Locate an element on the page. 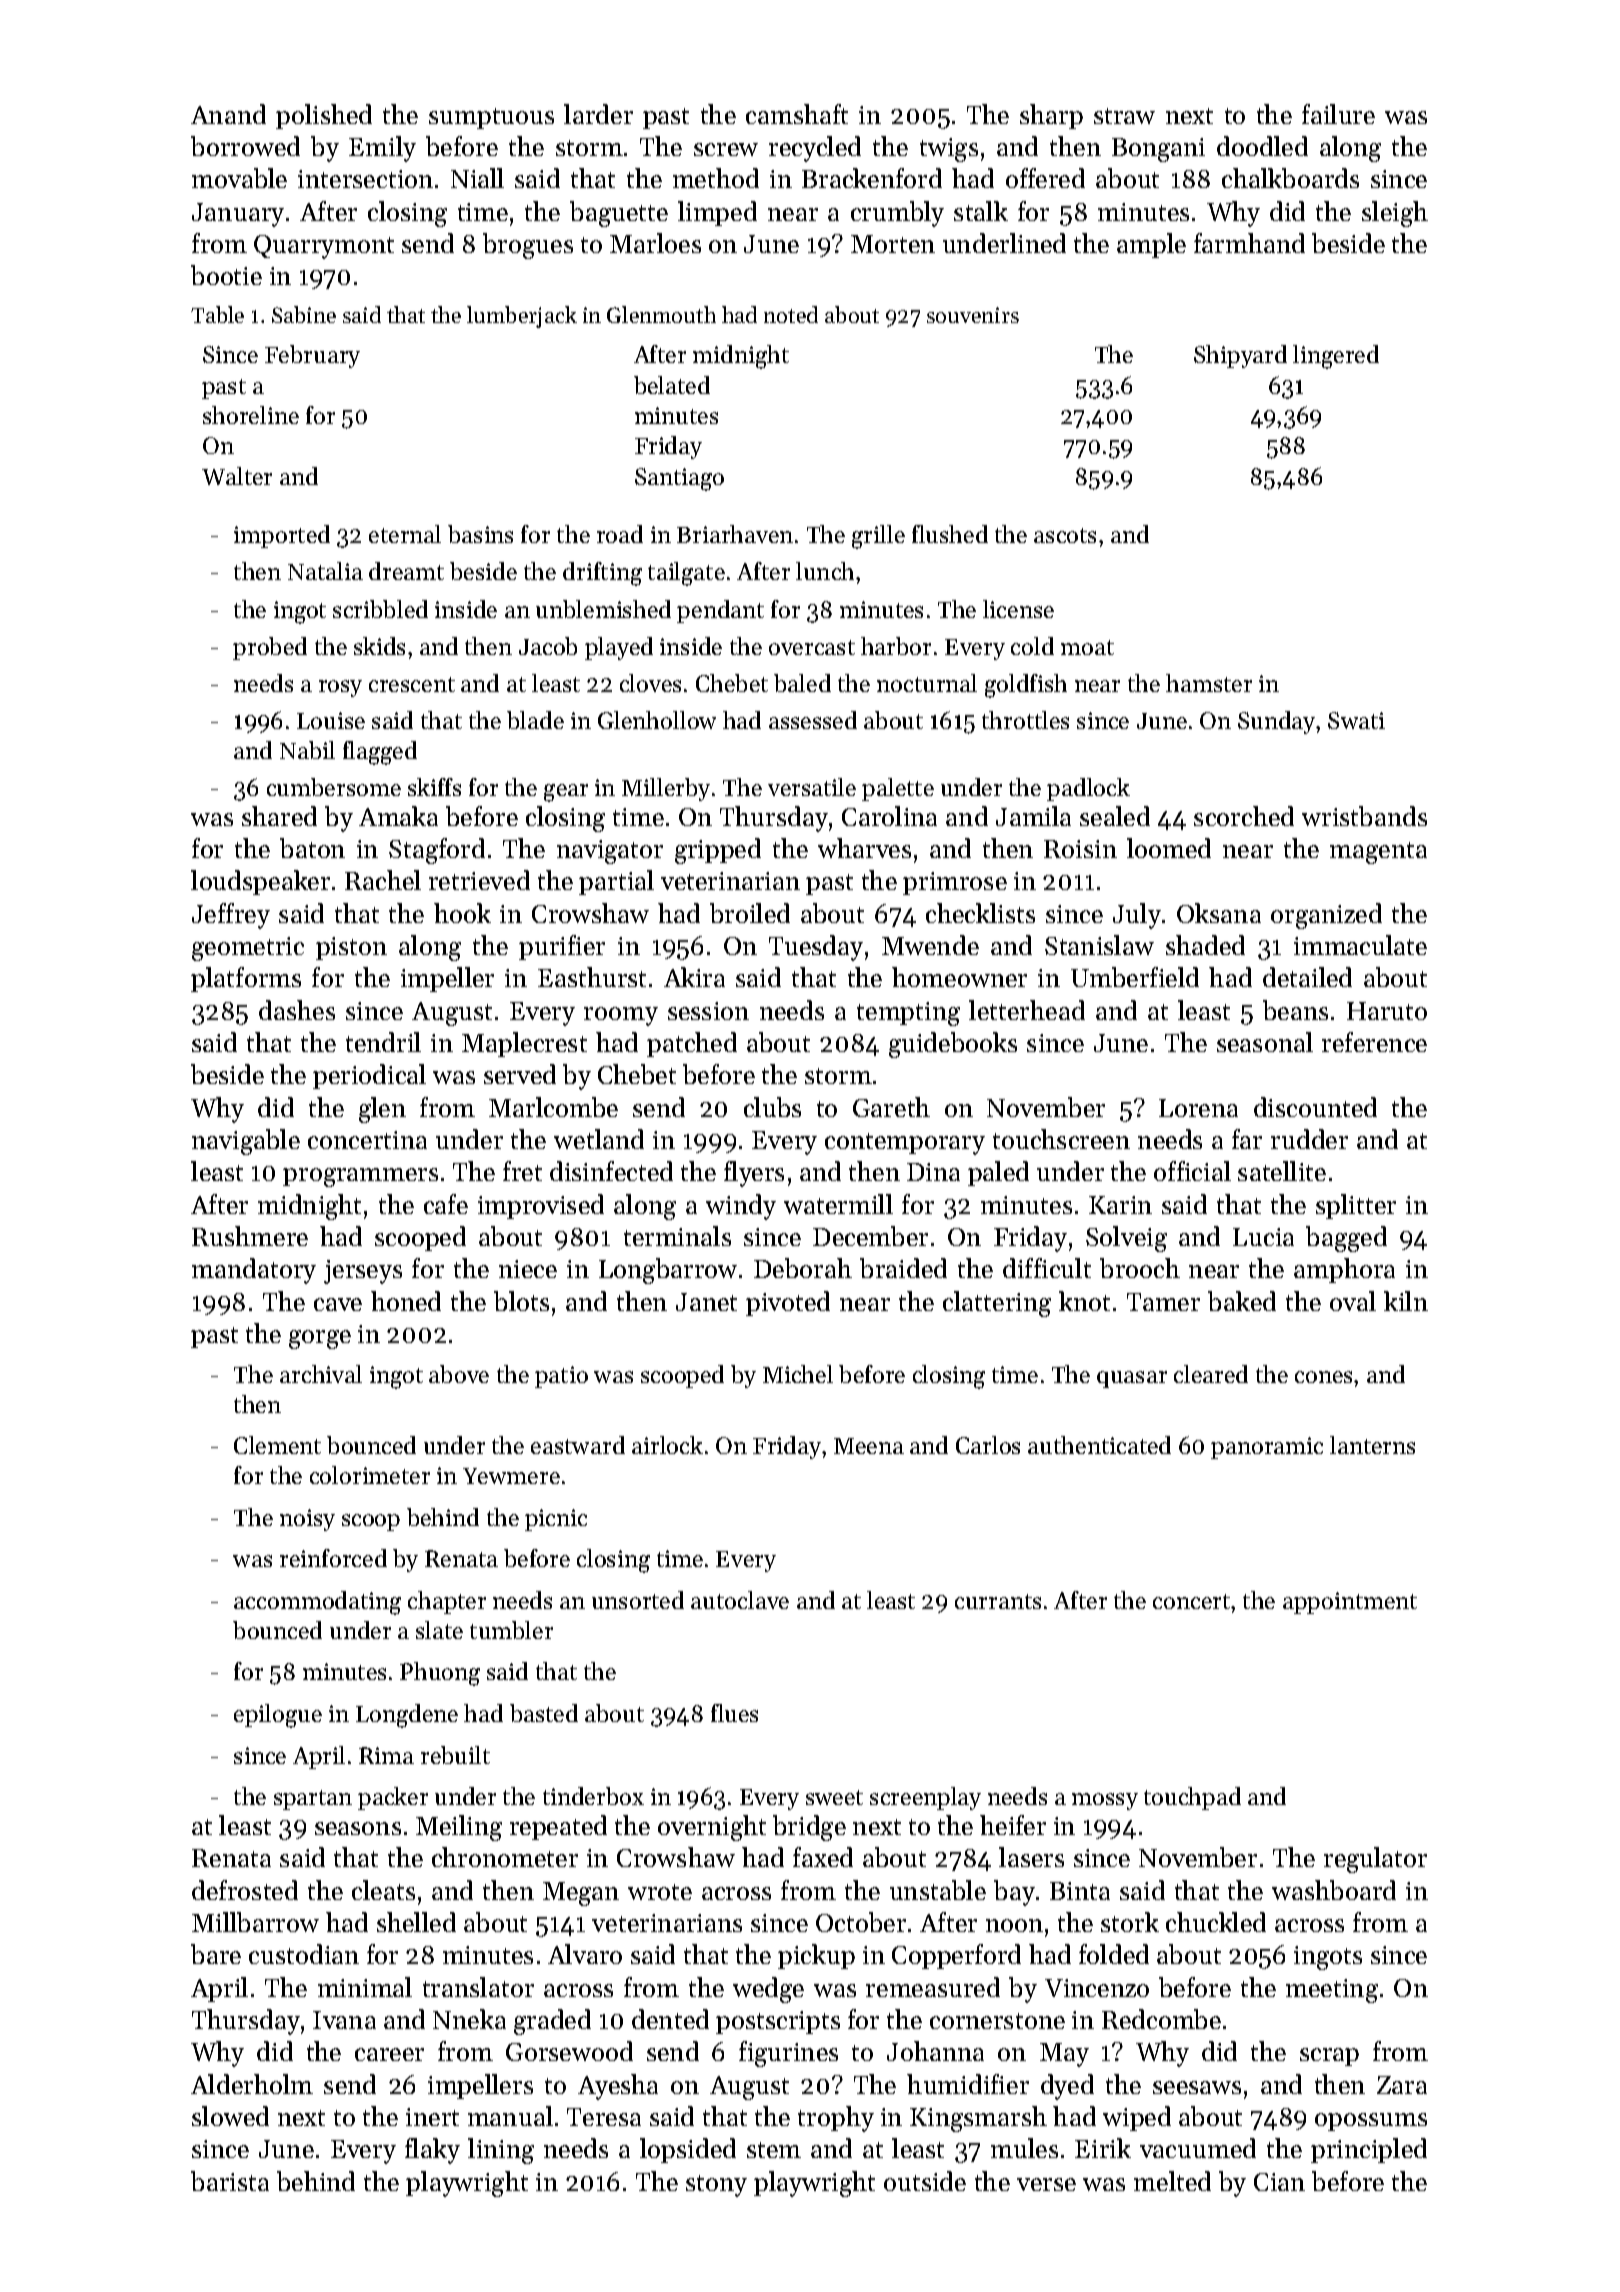  Janet is located at coordinates (706, 1302).
